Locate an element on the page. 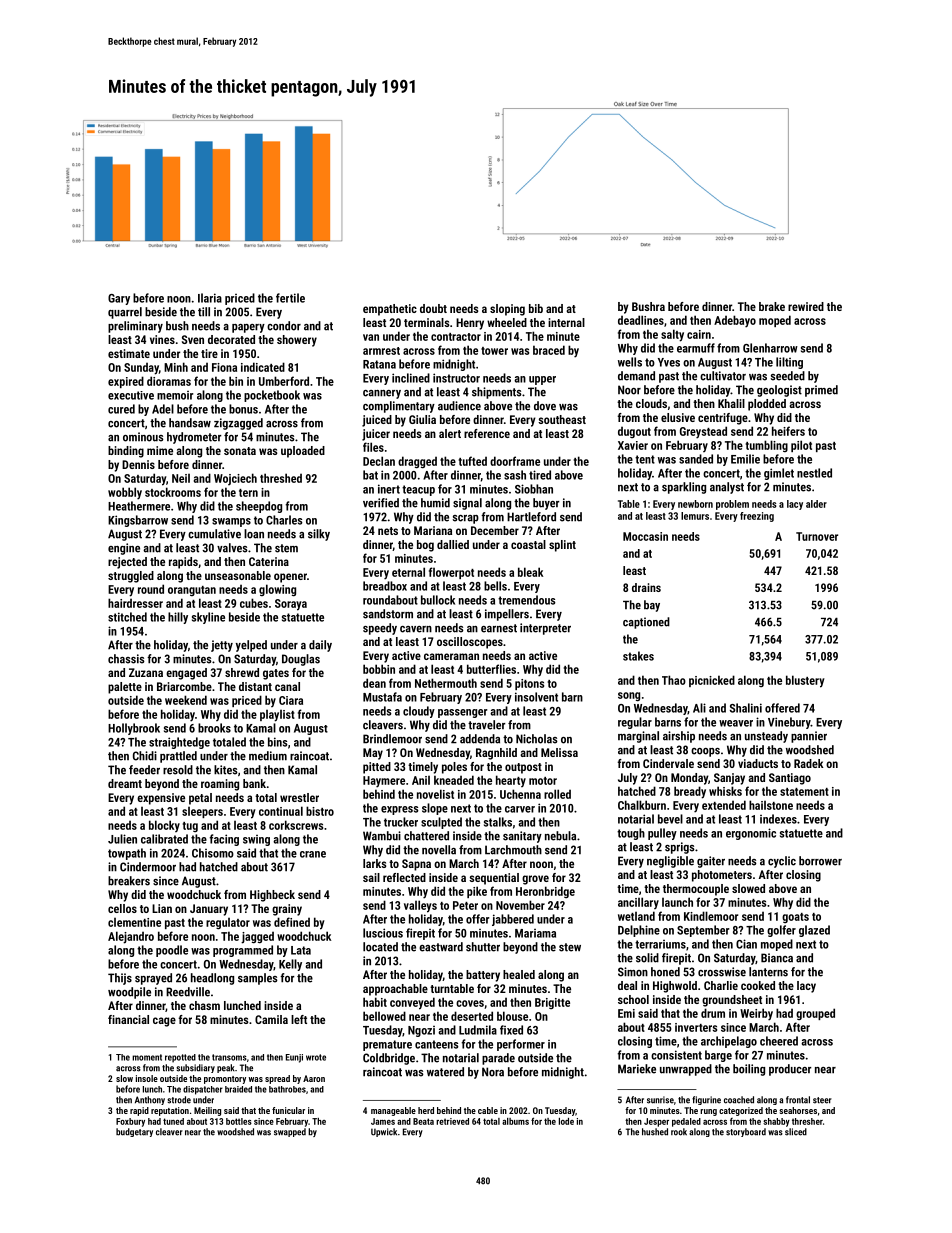 This document has height=1233, width=952. flowerpot is located at coordinates (451, 573).
